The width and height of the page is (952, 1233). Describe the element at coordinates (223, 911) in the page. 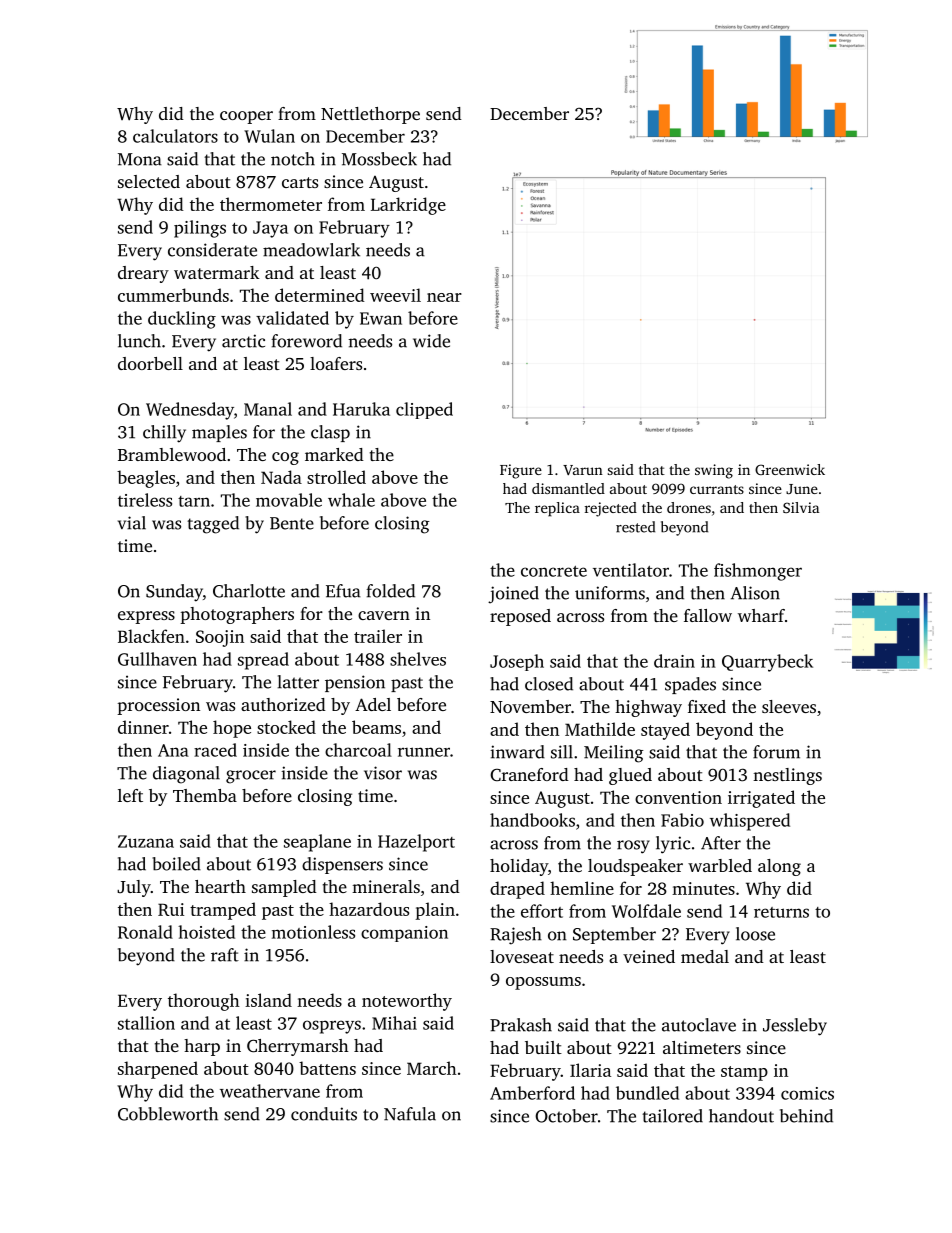

I see `tramped` at that location.
